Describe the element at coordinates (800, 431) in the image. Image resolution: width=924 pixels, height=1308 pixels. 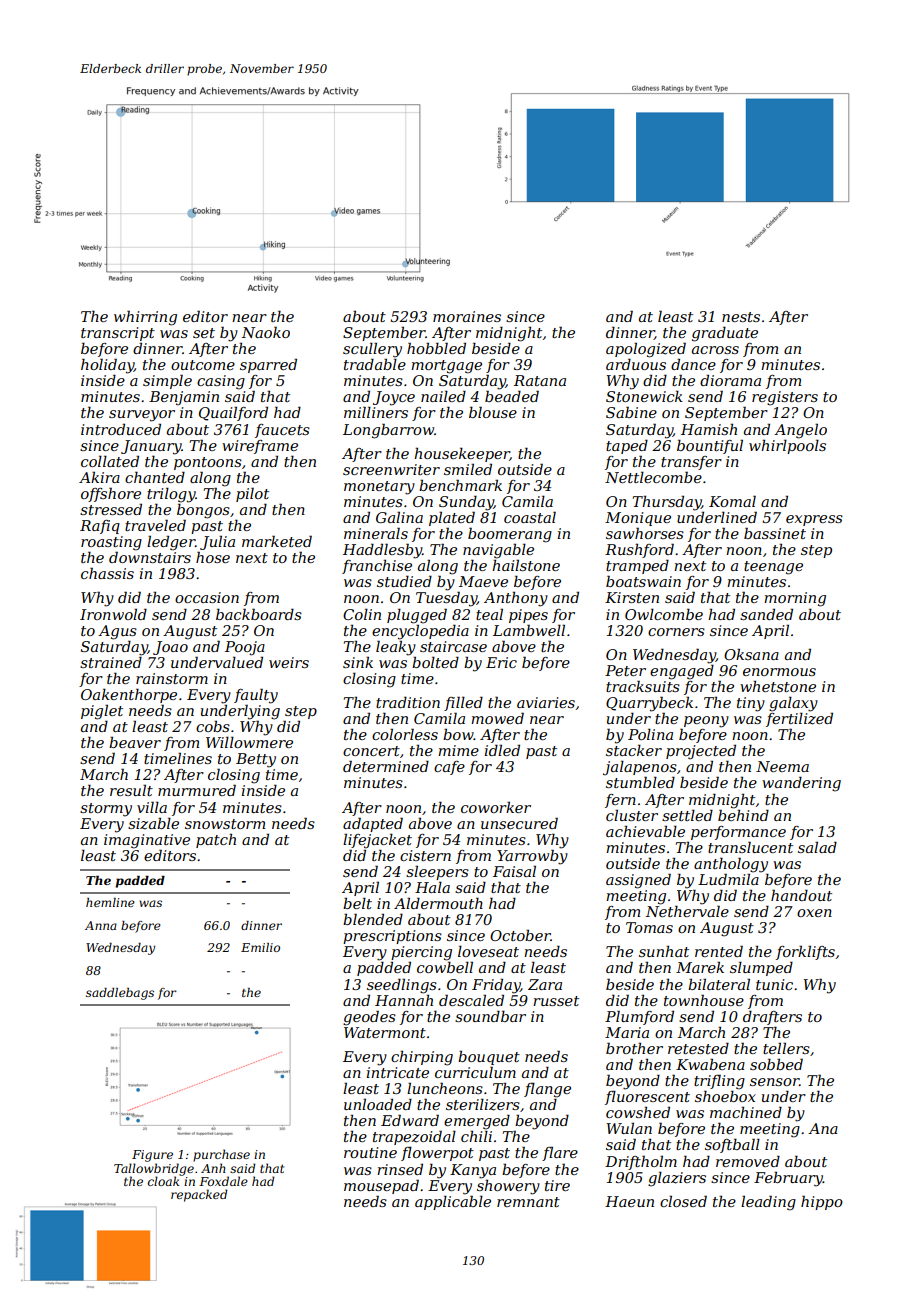
I see `Angelo` at that location.
